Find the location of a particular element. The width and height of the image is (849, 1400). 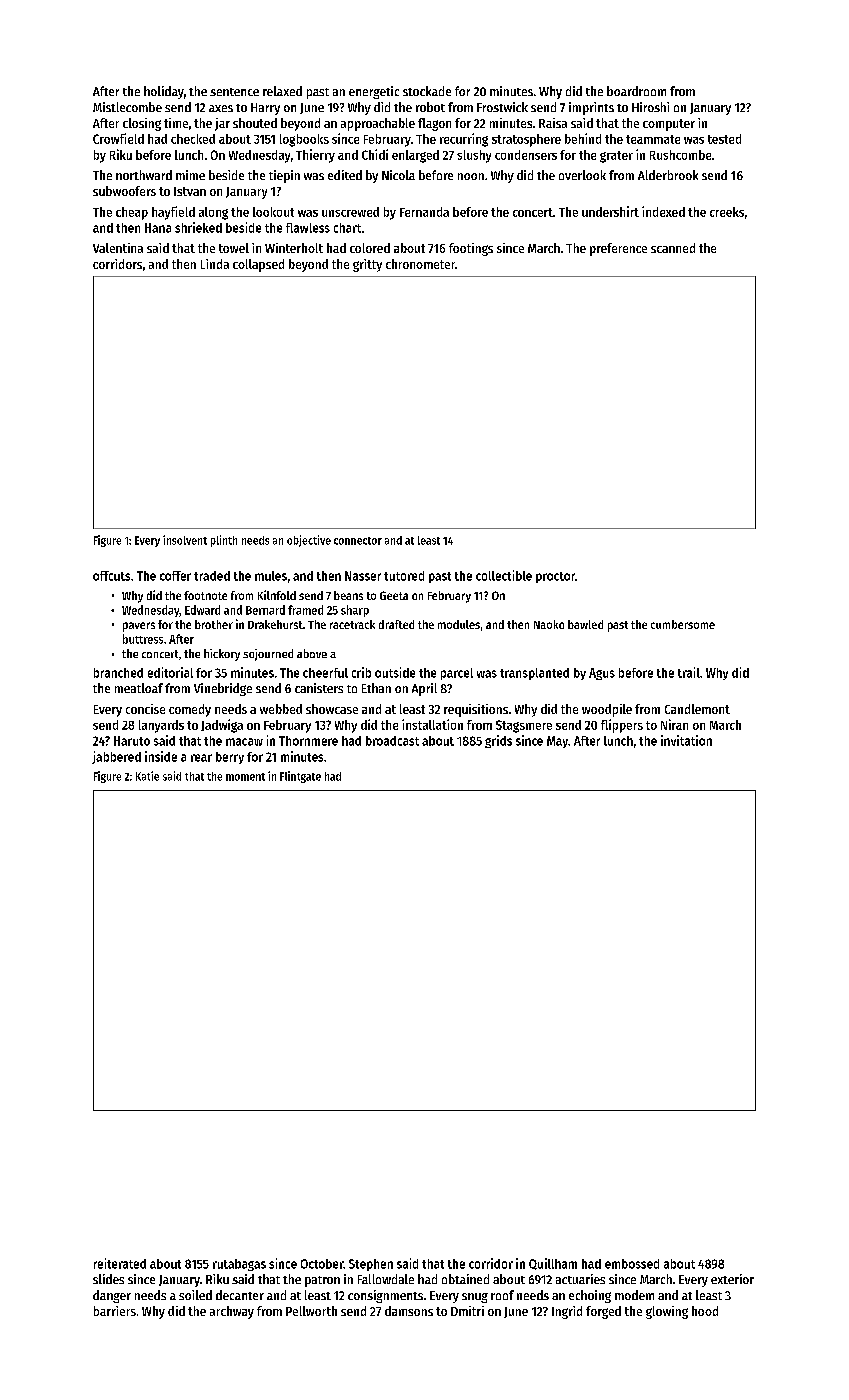

offcuts is located at coordinates (111, 576).
